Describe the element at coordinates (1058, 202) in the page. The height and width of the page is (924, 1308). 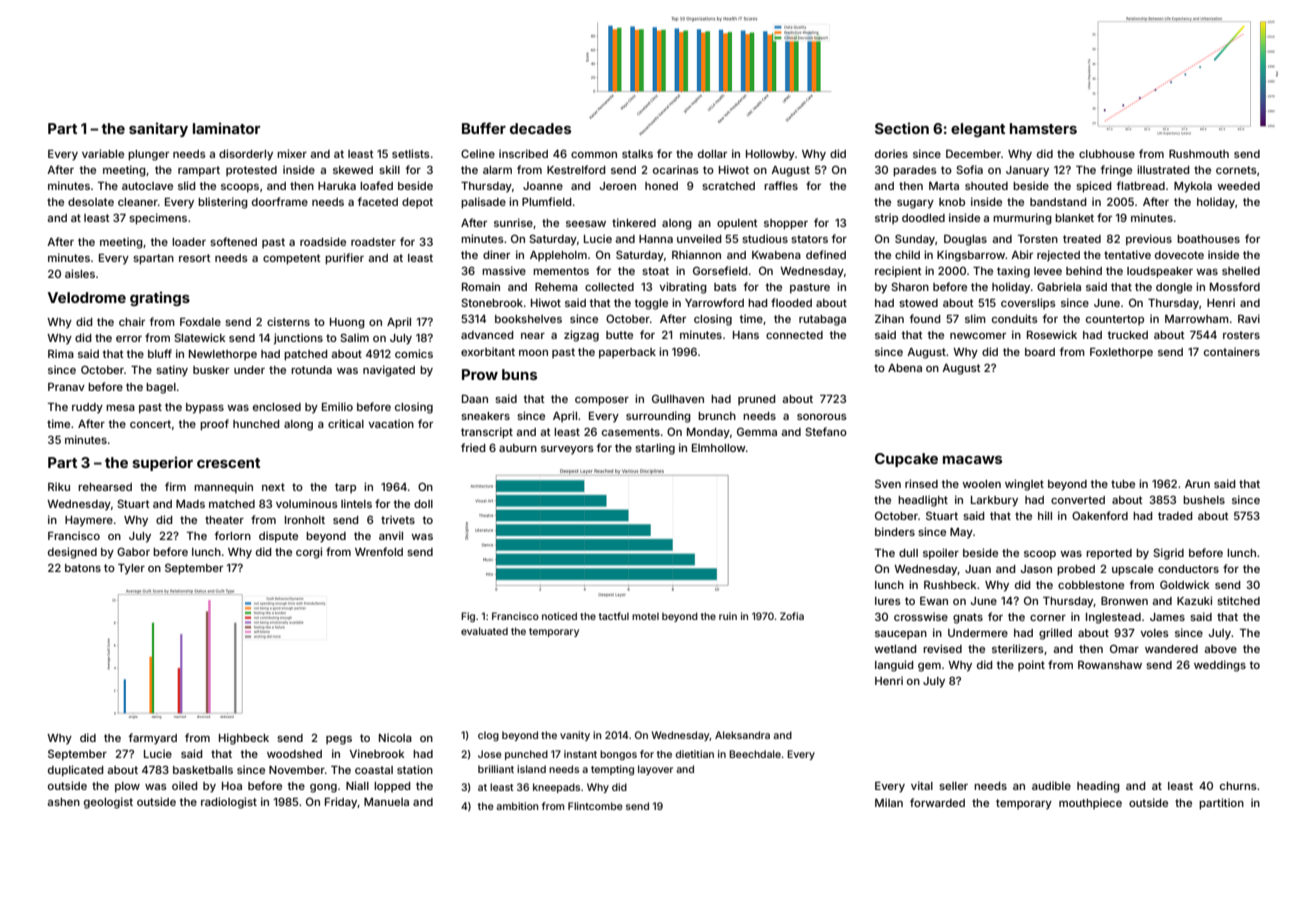
I see `bandstand` at that location.
